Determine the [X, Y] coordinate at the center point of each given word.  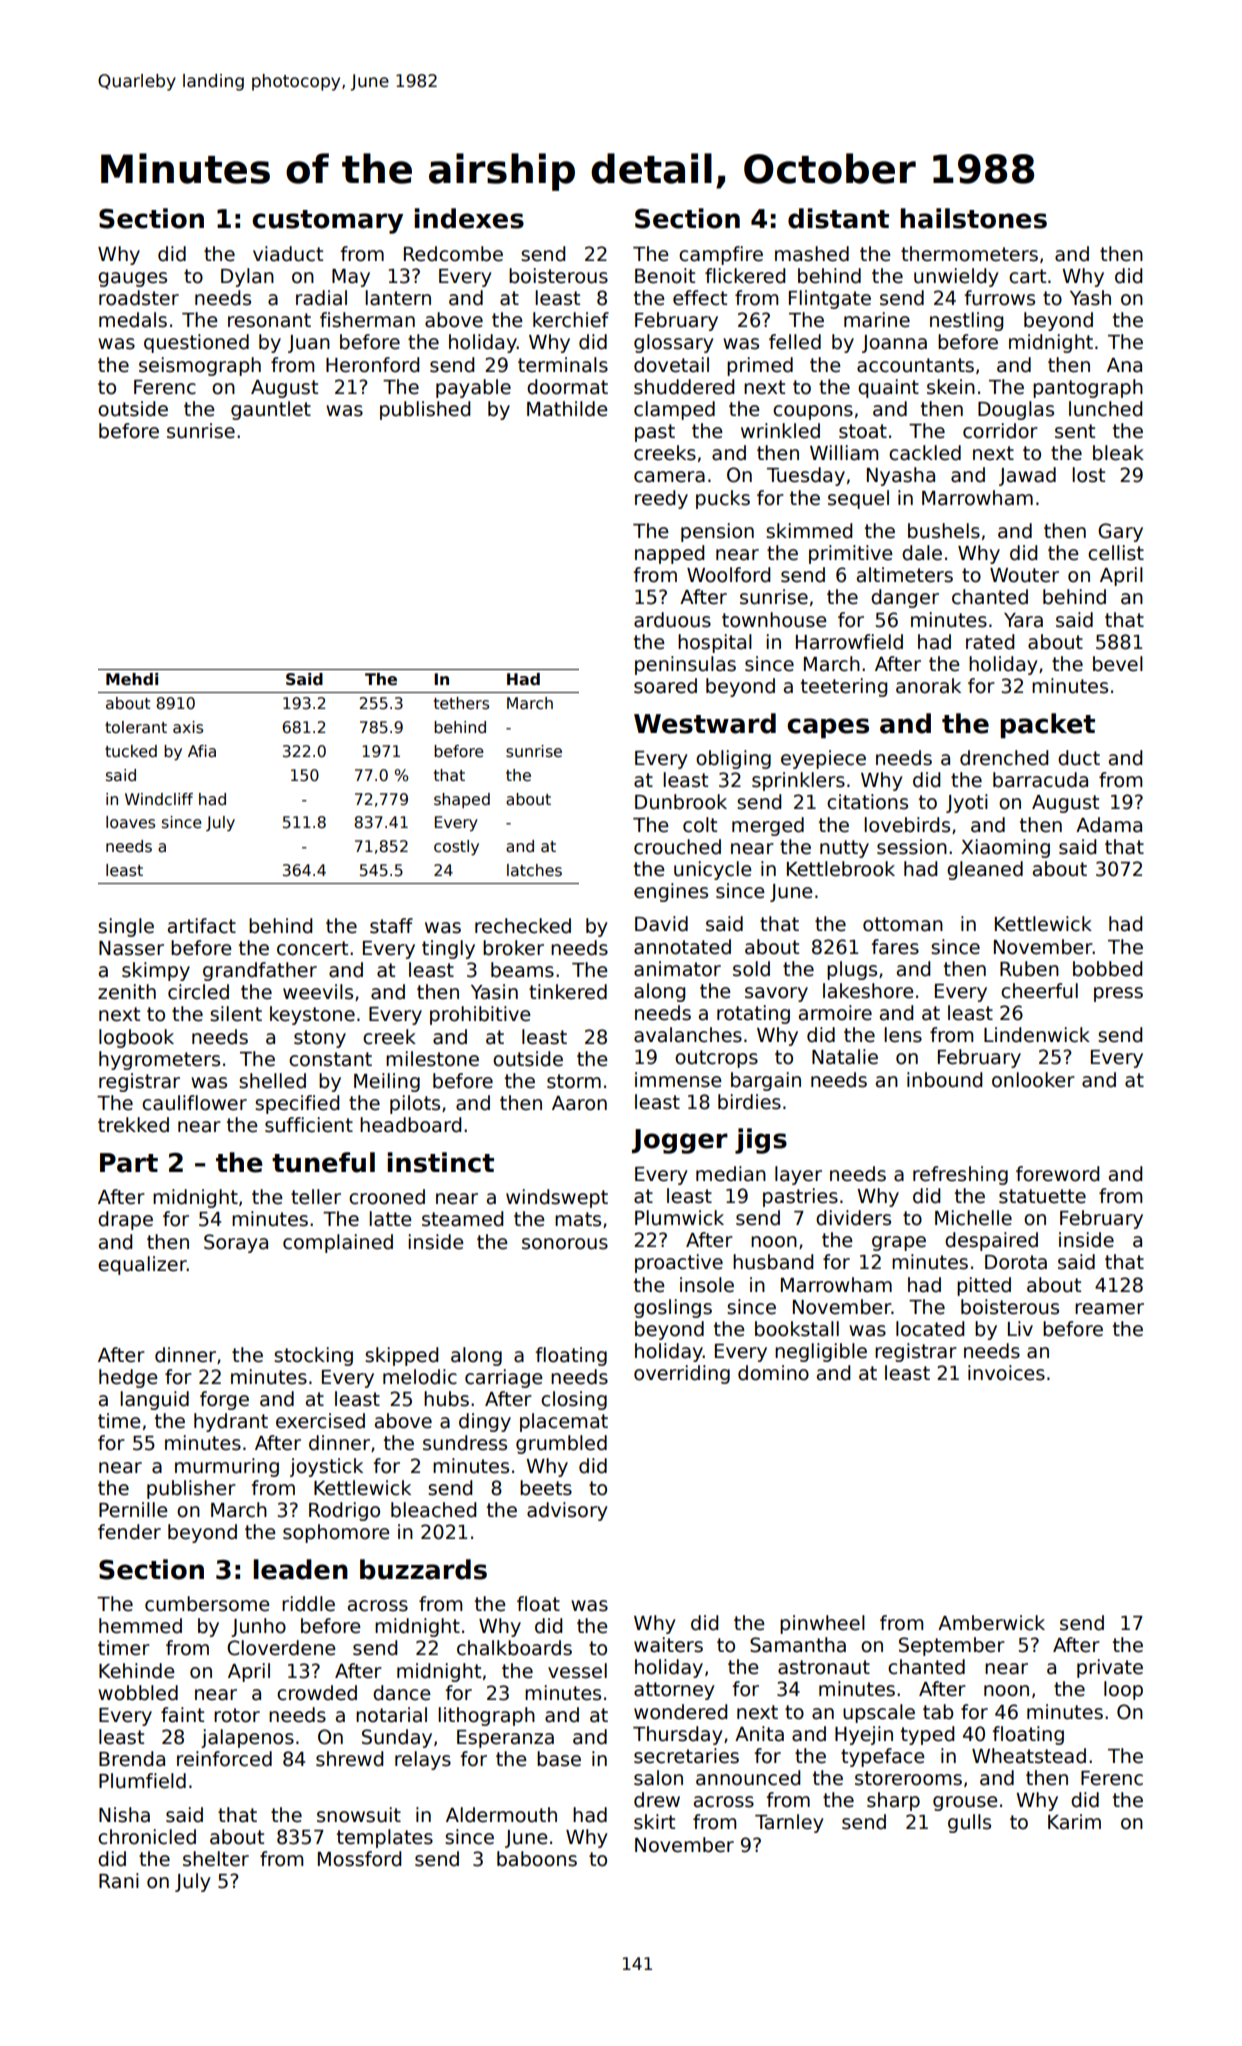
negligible [821, 1352]
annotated [682, 947]
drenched [1004, 758]
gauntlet [271, 410]
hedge [128, 1378]
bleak [1118, 453]
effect [700, 298]
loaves [130, 822]
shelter [216, 1859]
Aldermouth [501, 1815]
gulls [969, 1823]
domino [773, 1373]
